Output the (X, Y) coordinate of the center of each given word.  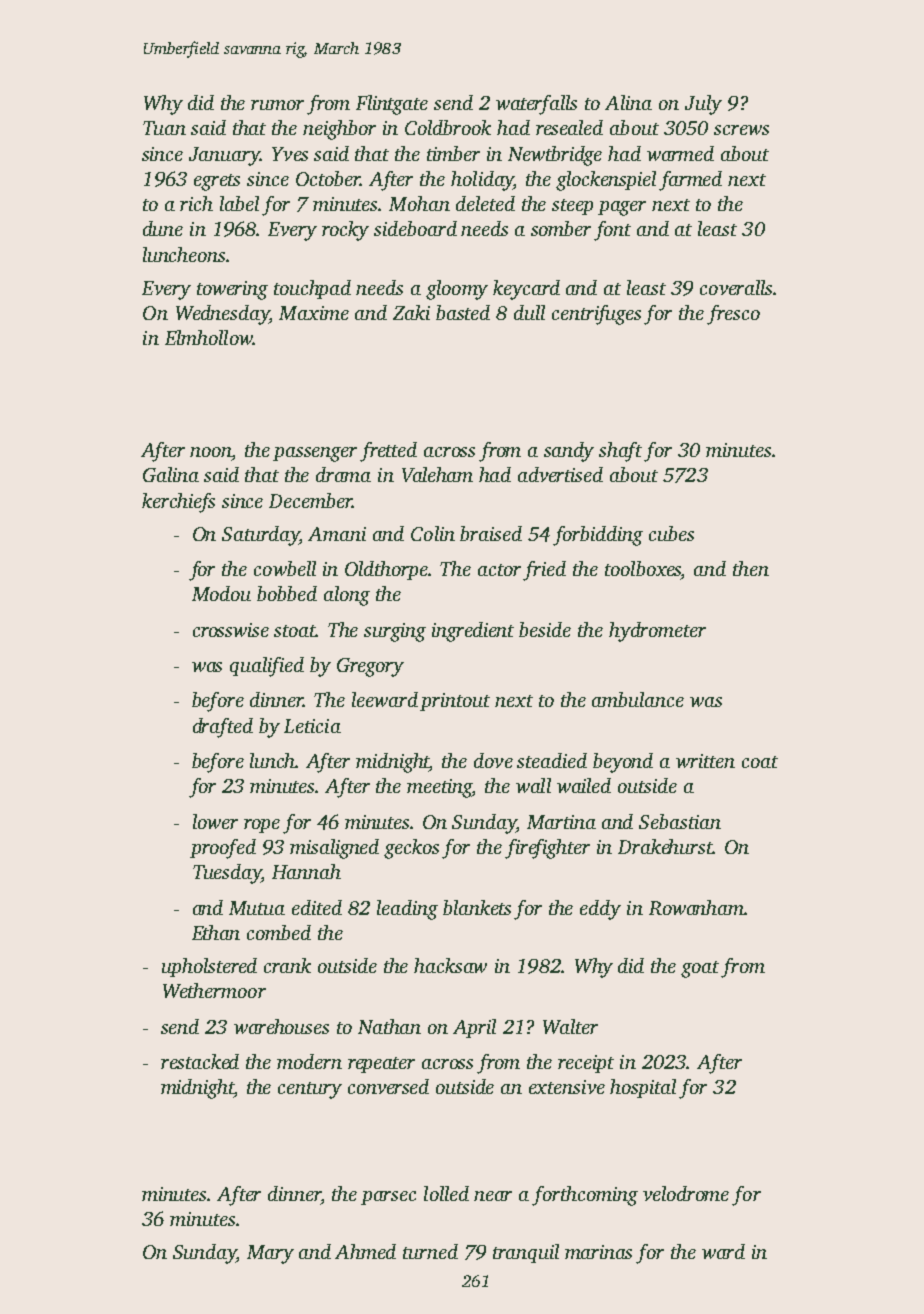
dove (493, 760)
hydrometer (657, 632)
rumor (277, 105)
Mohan (419, 203)
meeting (439, 788)
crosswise (231, 630)
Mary (270, 1254)
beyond (623, 763)
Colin (433, 533)
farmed (690, 181)
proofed (223, 849)
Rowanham (696, 907)
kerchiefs (178, 503)
